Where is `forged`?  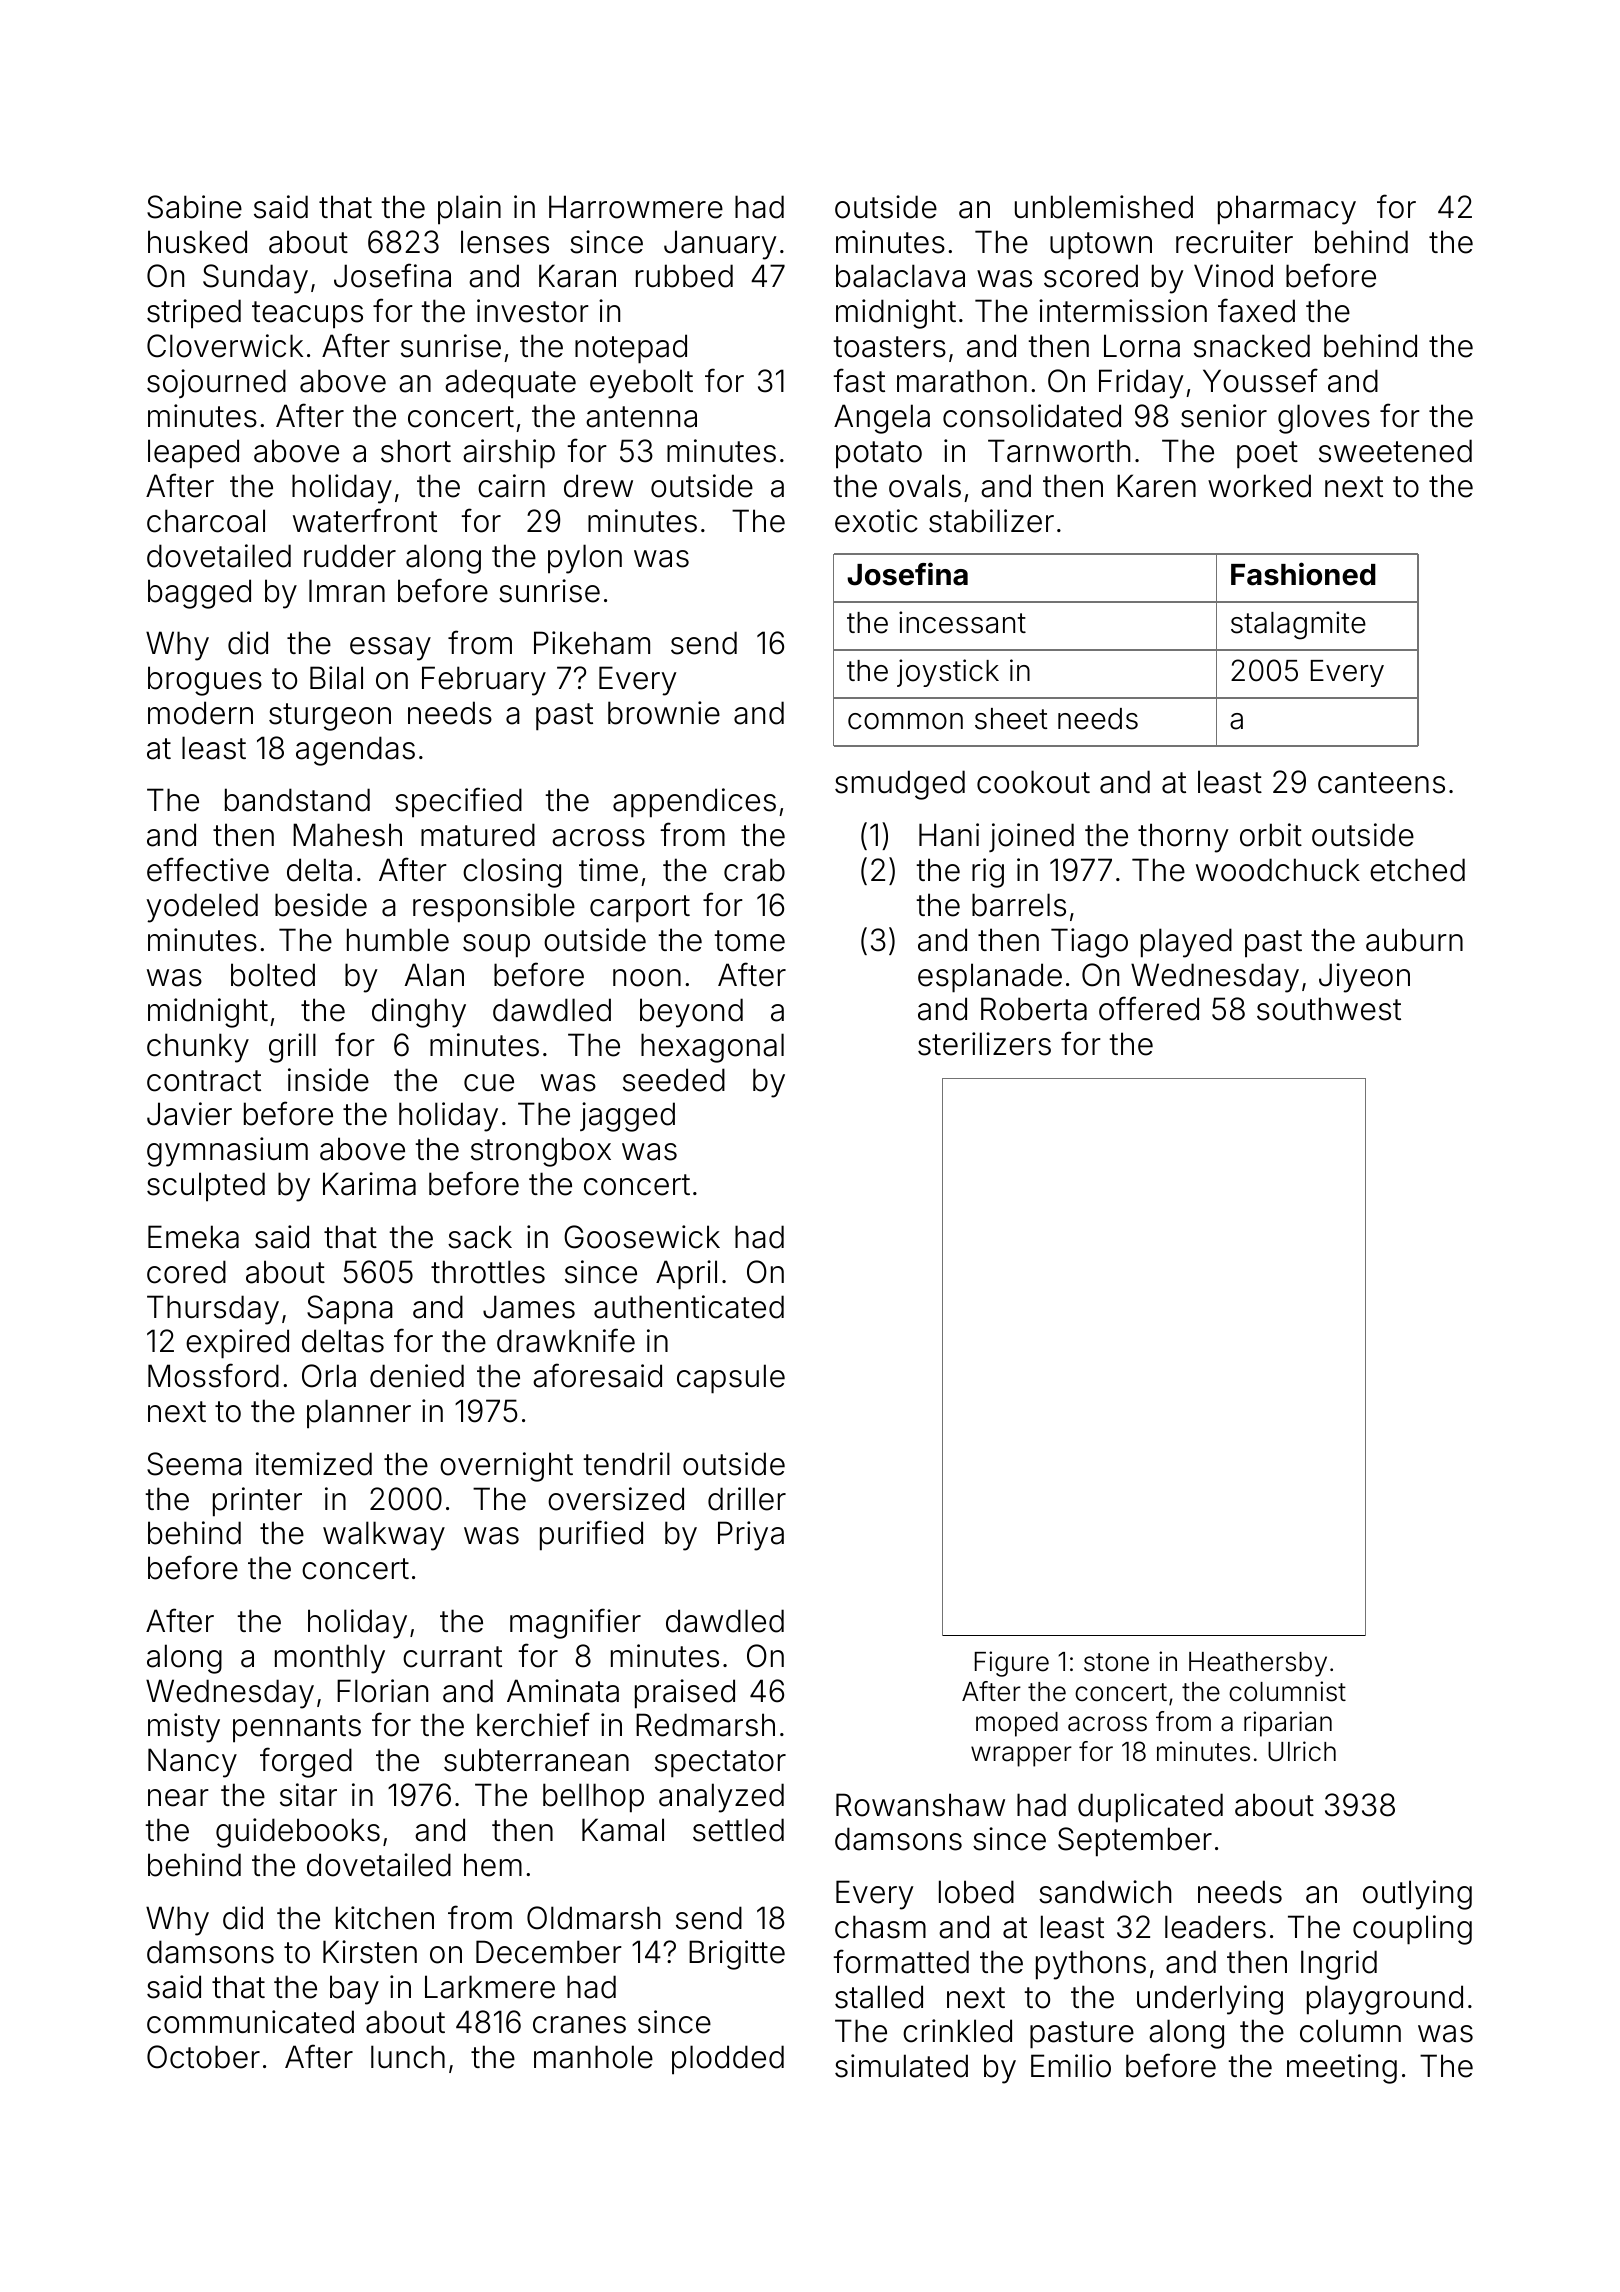
forged is located at coordinates (306, 1762).
